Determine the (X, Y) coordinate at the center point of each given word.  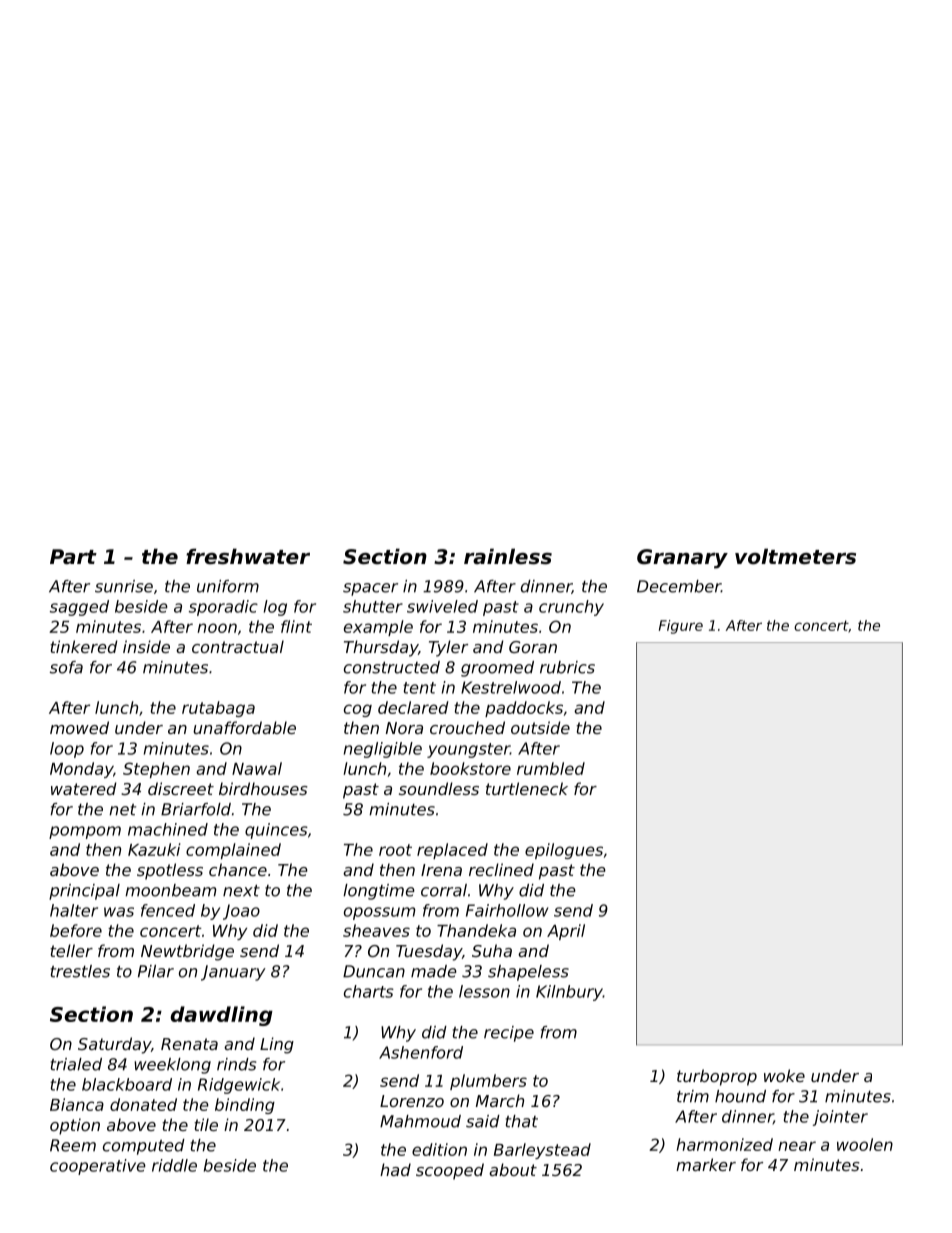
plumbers (488, 1082)
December (679, 586)
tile (206, 1124)
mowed (79, 727)
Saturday (114, 1045)
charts (369, 991)
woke (784, 1075)
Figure (681, 627)
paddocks (524, 709)
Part (73, 556)
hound (740, 1096)
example (378, 628)
